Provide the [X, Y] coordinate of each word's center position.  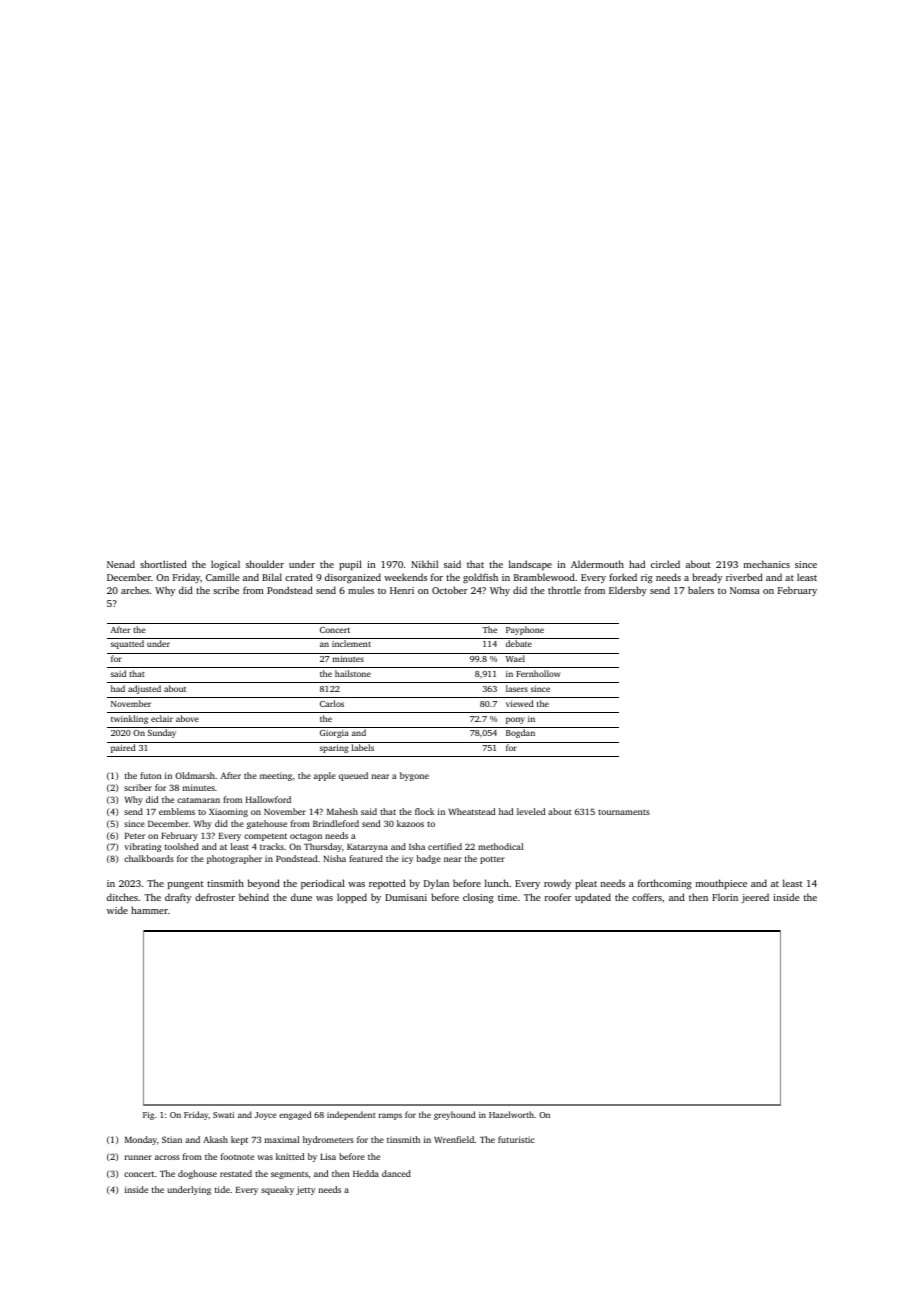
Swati [223, 1115]
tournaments [624, 812]
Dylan [436, 884]
